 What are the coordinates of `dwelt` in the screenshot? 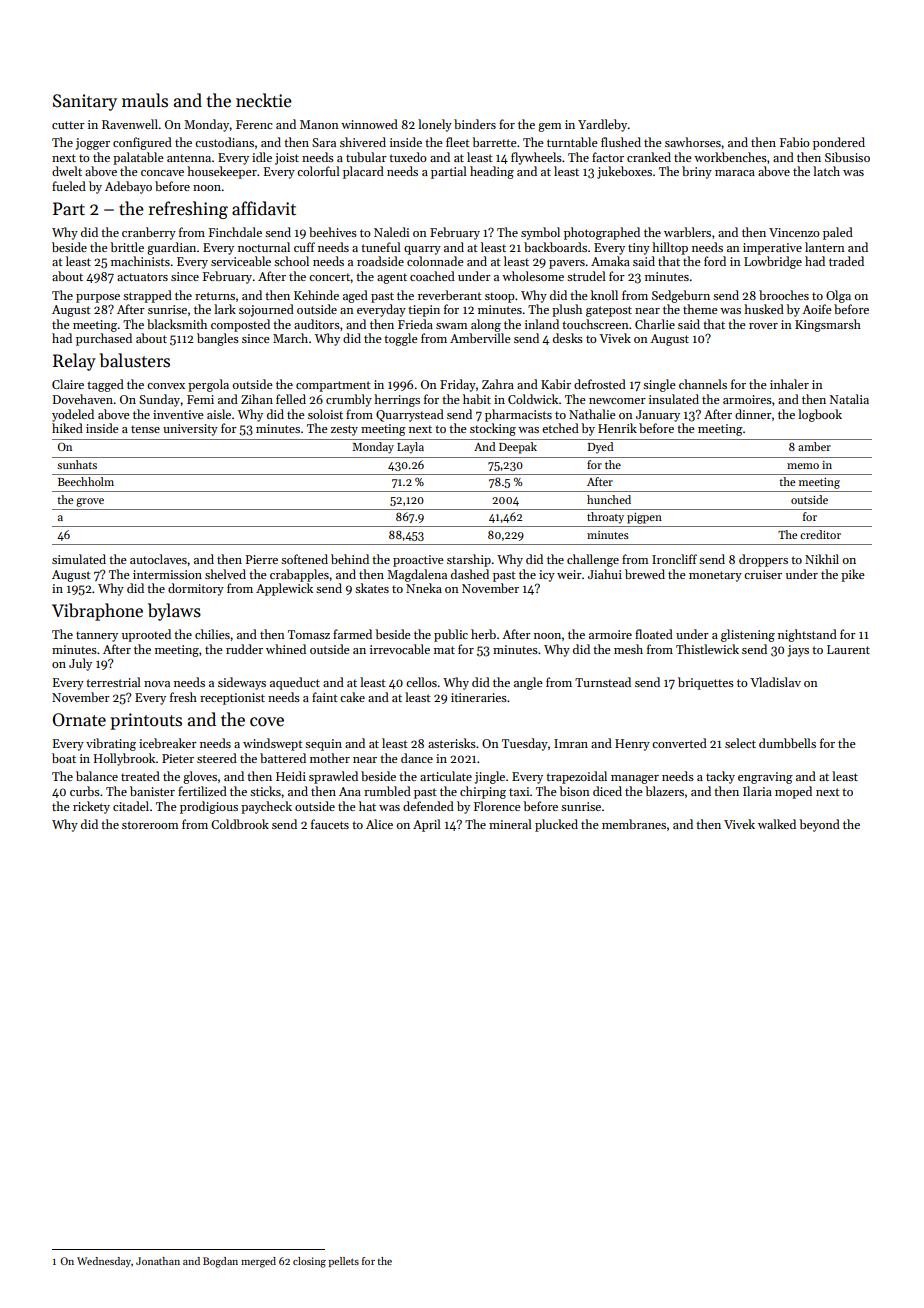 It's located at (67, 171).
